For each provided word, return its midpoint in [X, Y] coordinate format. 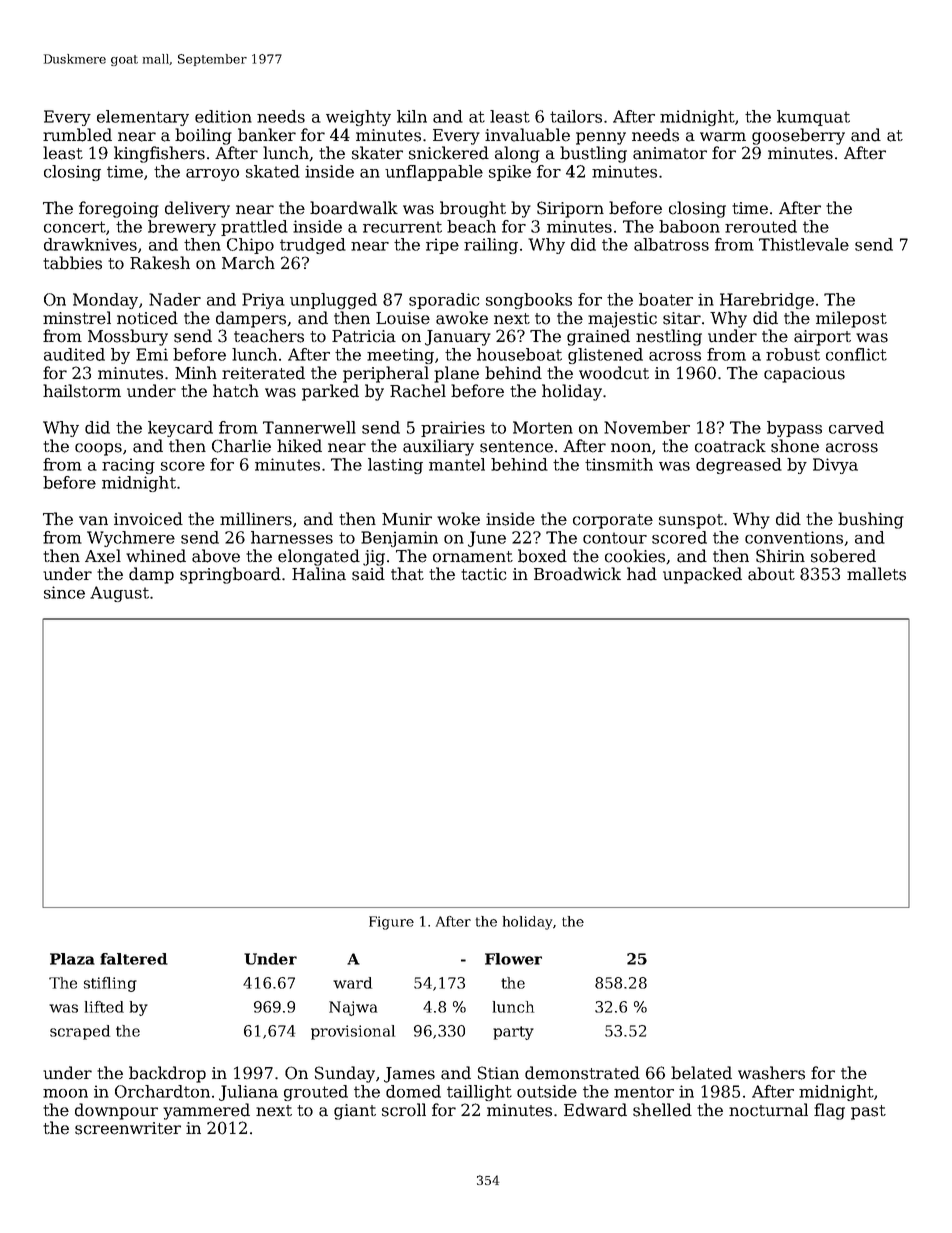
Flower [513, 959]
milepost [851, 319]
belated [701, 1073]
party [513, 1033]
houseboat [519, 354]
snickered [449, 153]
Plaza [72, 959]
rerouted [761, 226]
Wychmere [131, 539]
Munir [407, 519]
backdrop [167, 1074]
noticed [147, 318]
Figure [391, 923]
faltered [134, 959]
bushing [871, 520]
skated [273, 171]
